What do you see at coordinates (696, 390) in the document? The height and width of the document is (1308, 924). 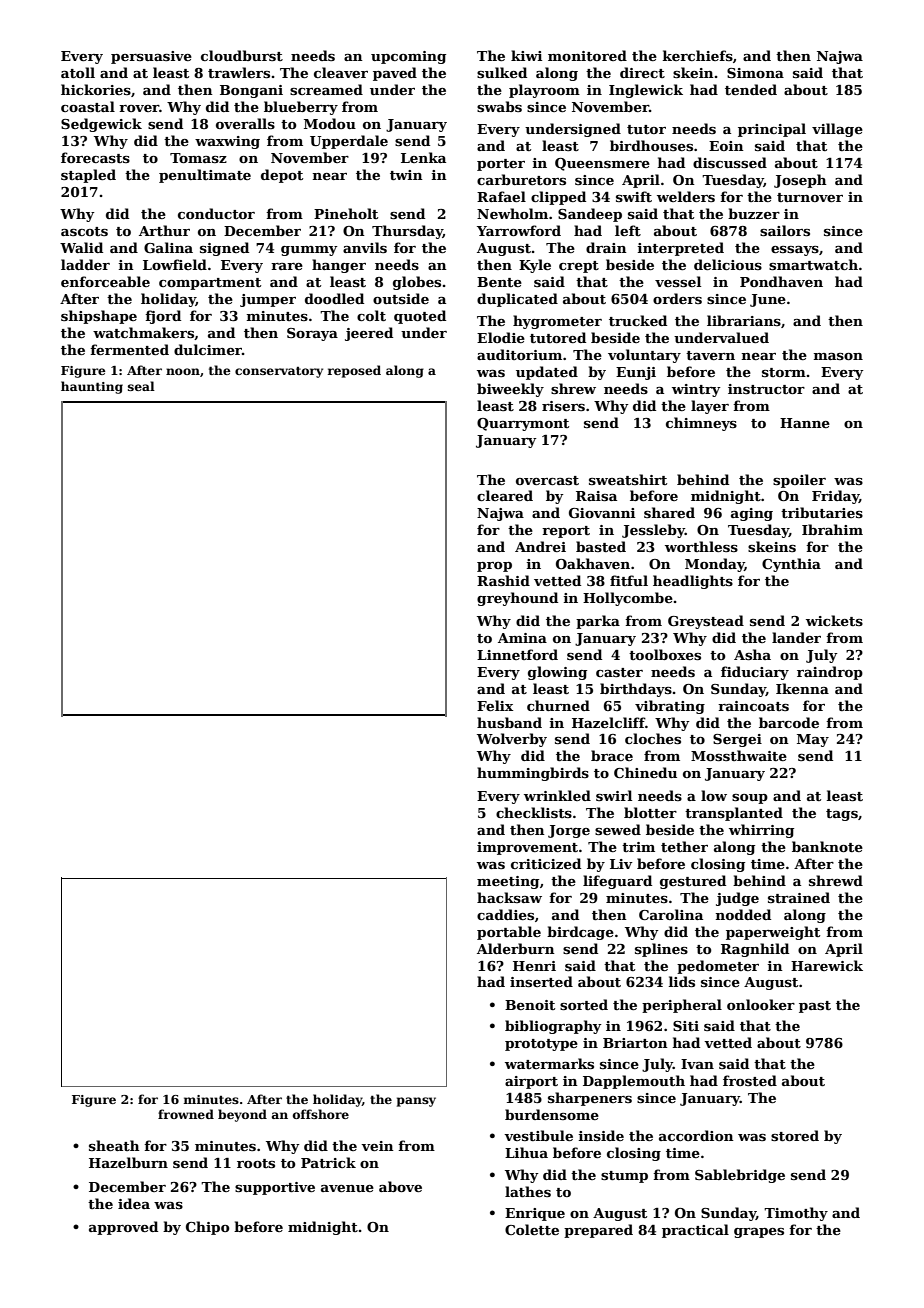 I see `wintry` at bounding box center [696, 390].
